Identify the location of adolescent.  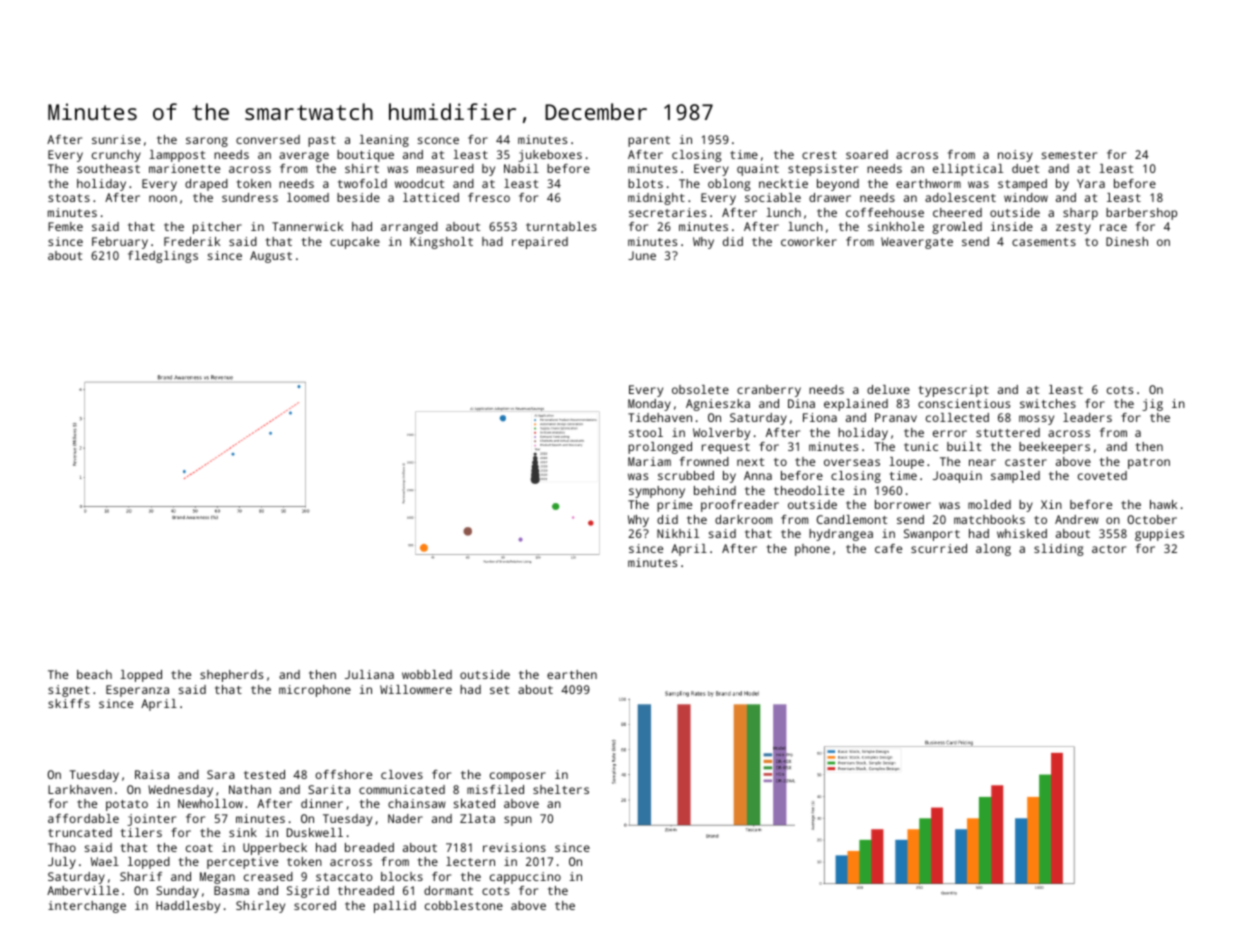
(960, 197).
